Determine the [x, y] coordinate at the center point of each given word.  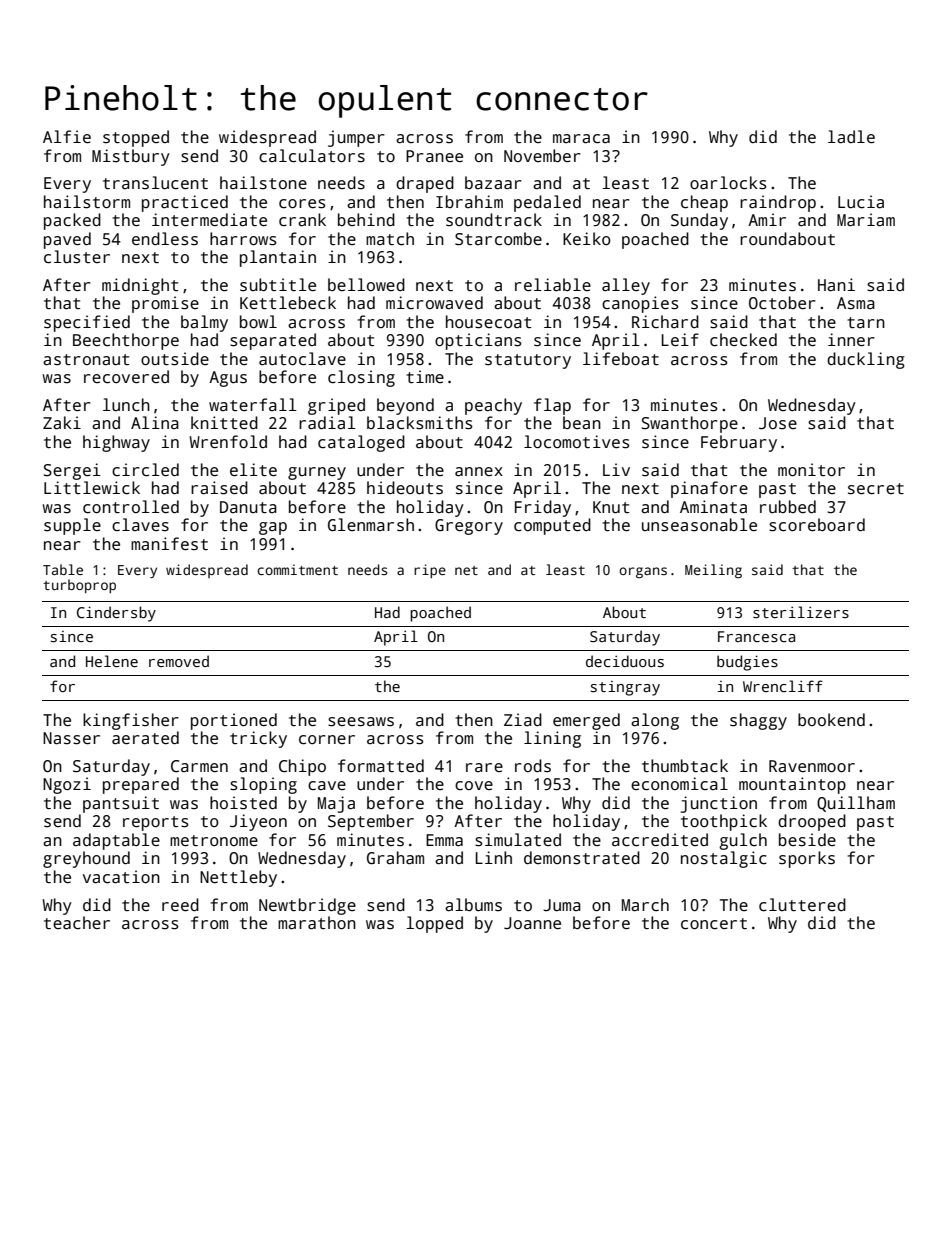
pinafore [709, 489]
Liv [616, 469]
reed [180, 904]
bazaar [493, 183]
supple [72, 526]
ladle [851, 137]
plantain [278, 258]
